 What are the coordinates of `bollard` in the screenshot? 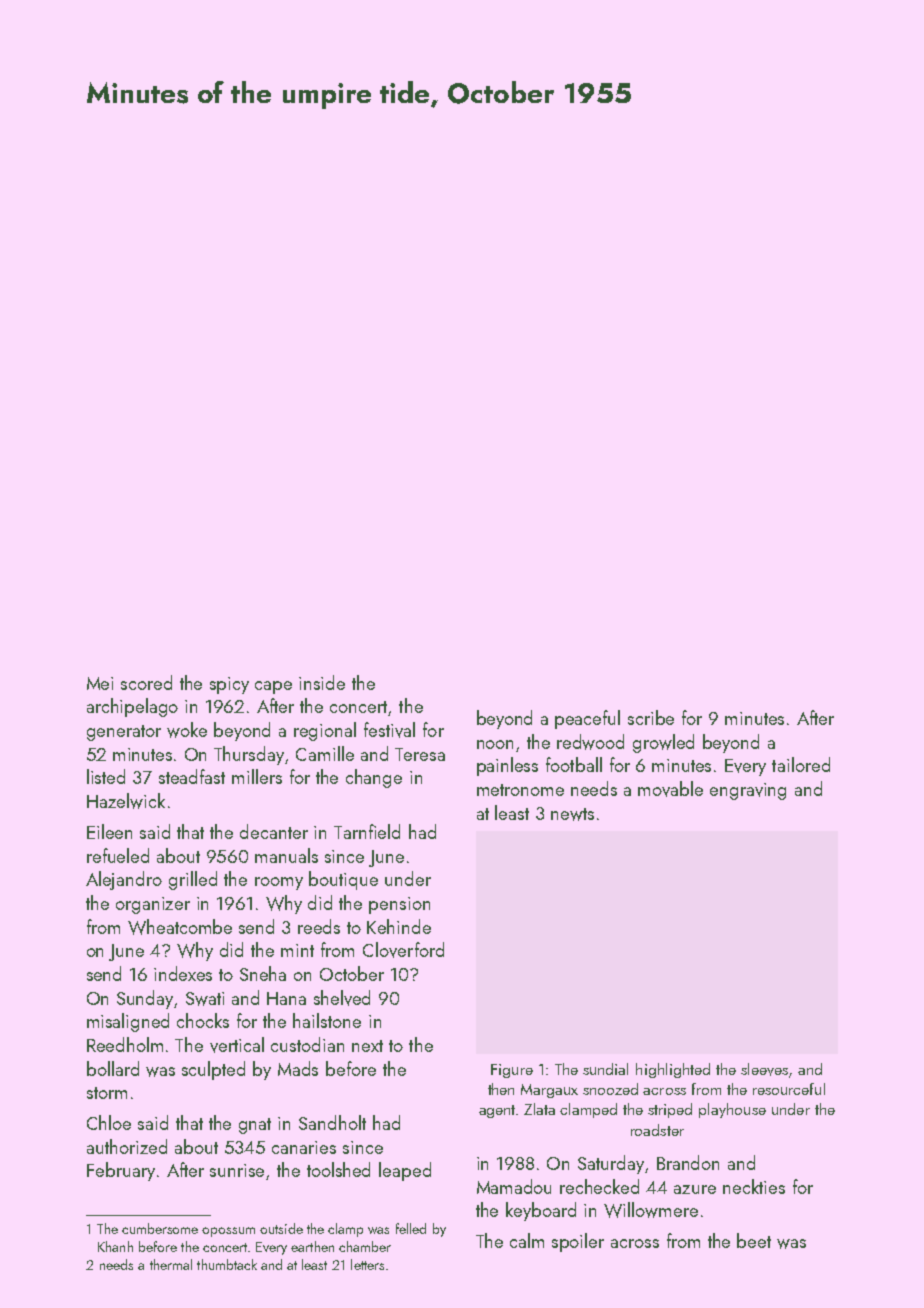 It's located at (113, 1068).
